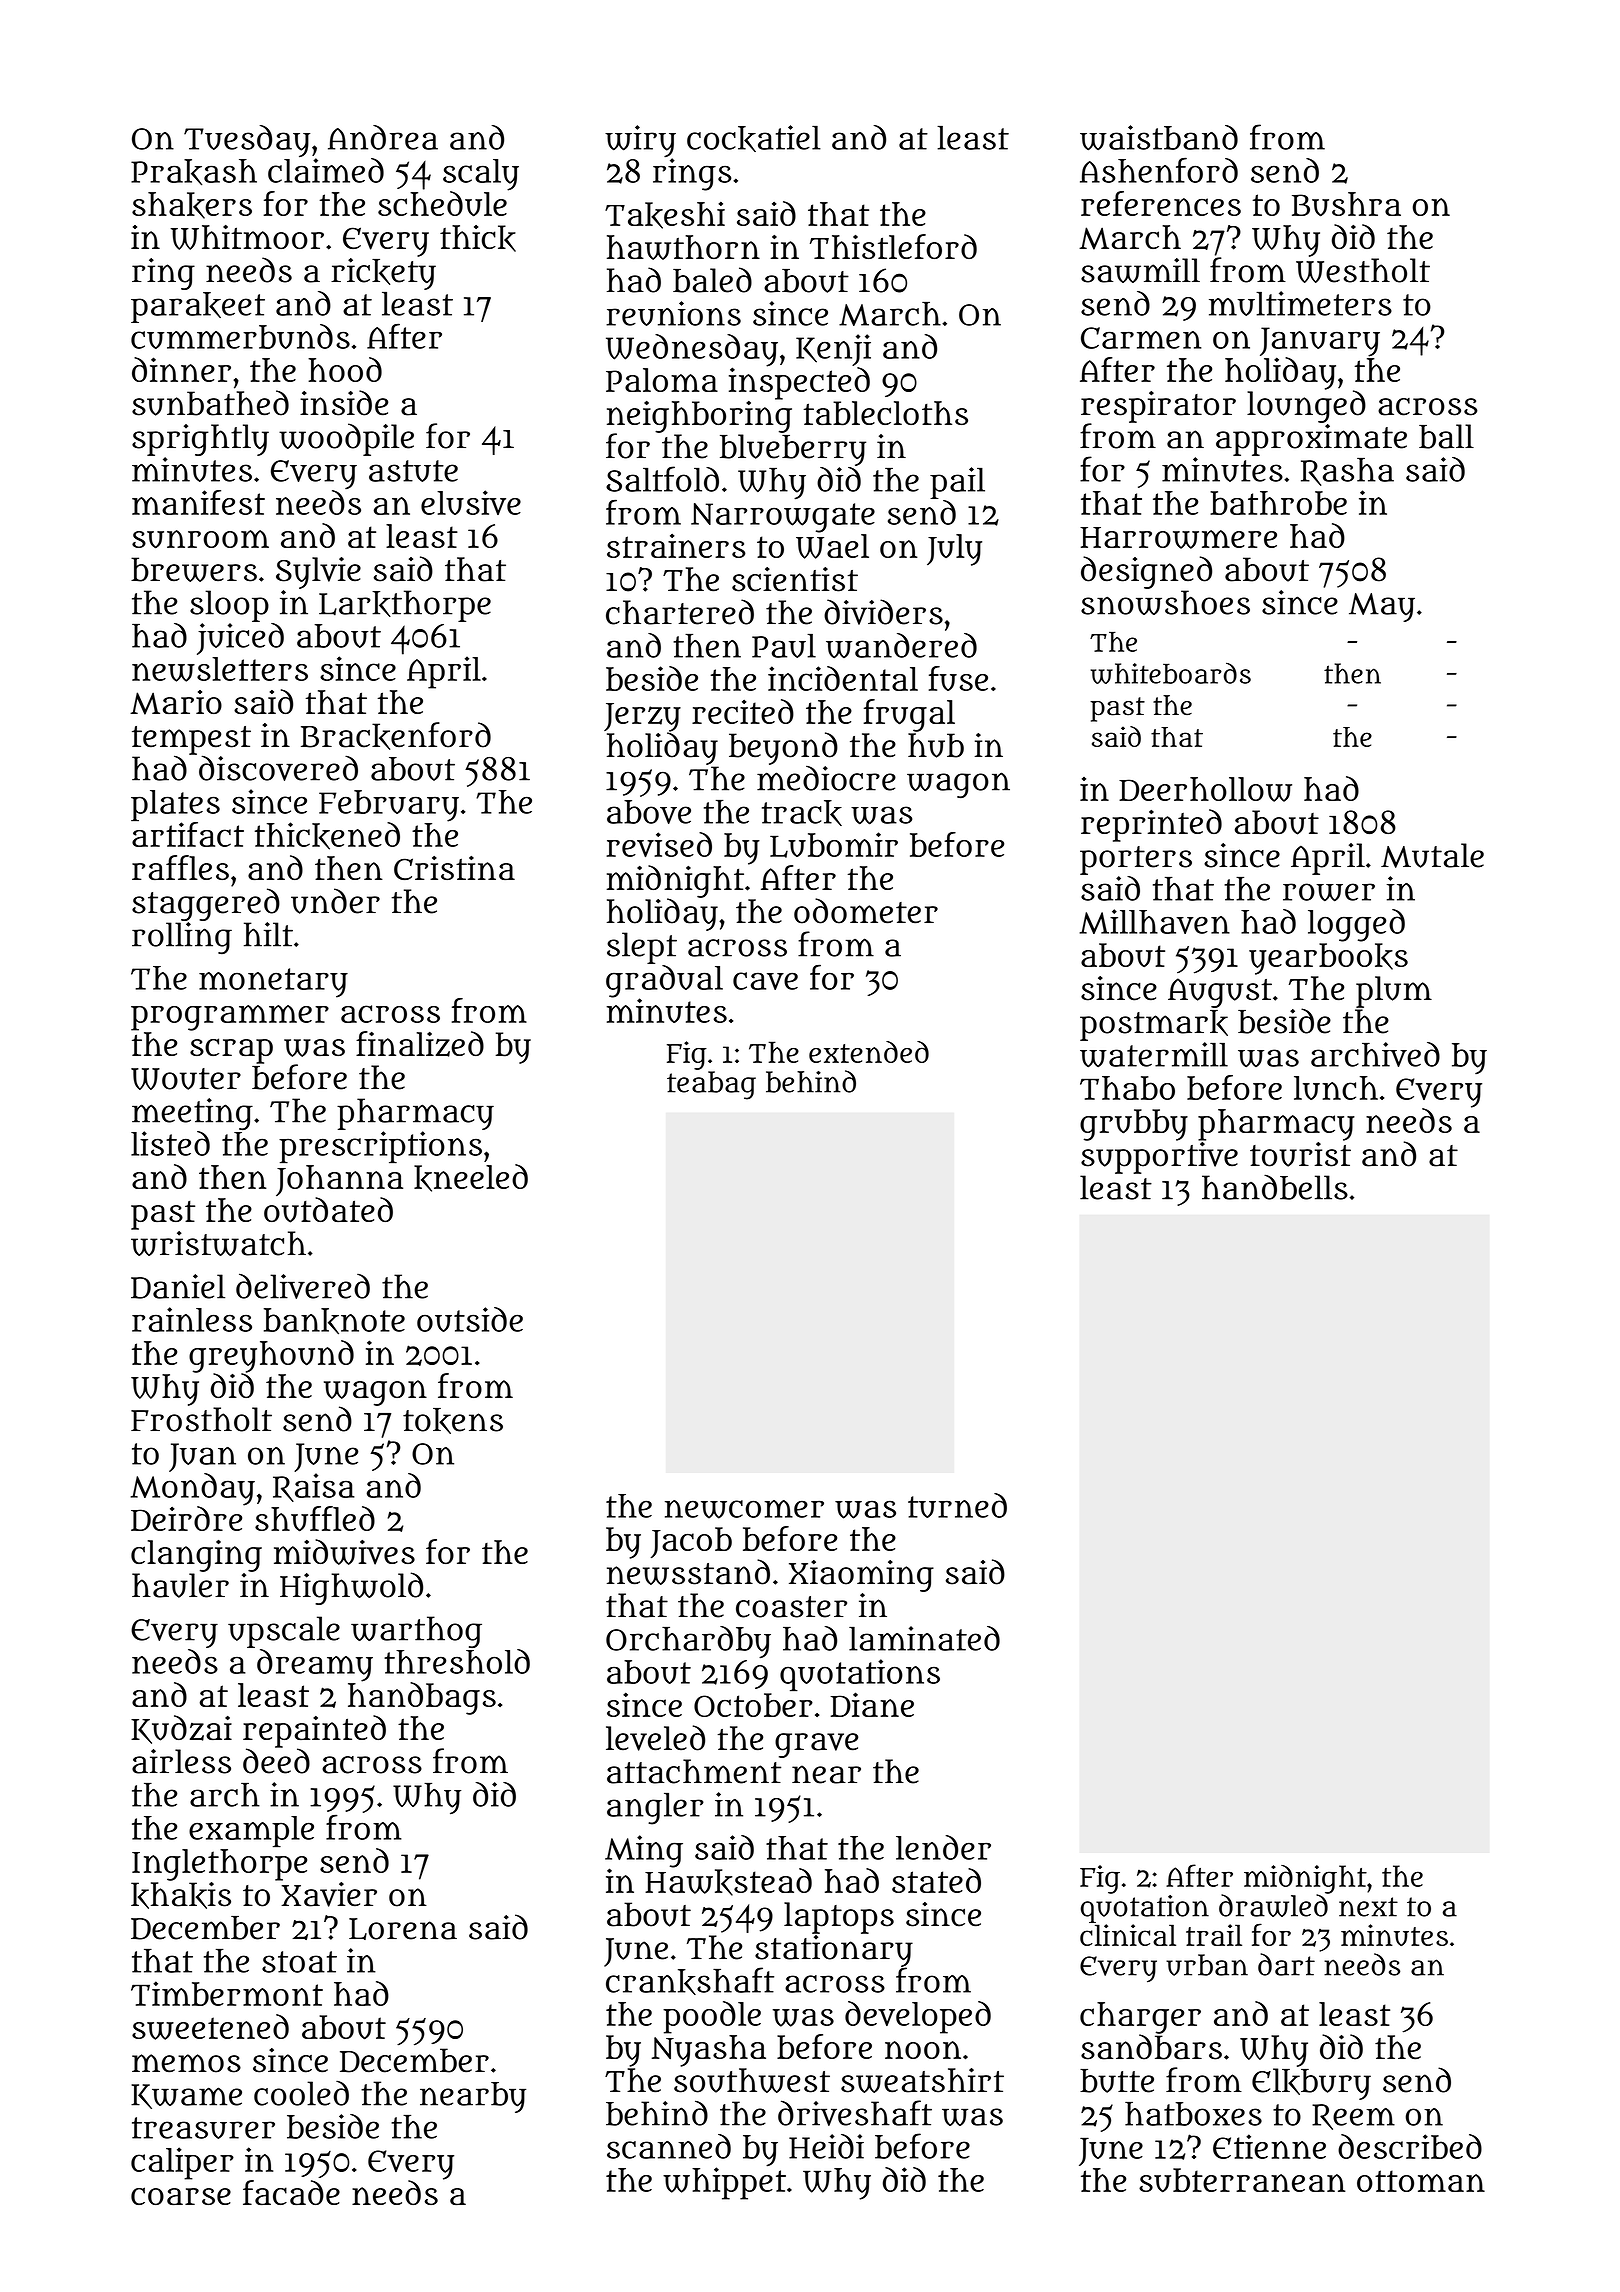  Describe the element at coordinates (1242, 2180) in the image. I see `subterranean` at that location.
